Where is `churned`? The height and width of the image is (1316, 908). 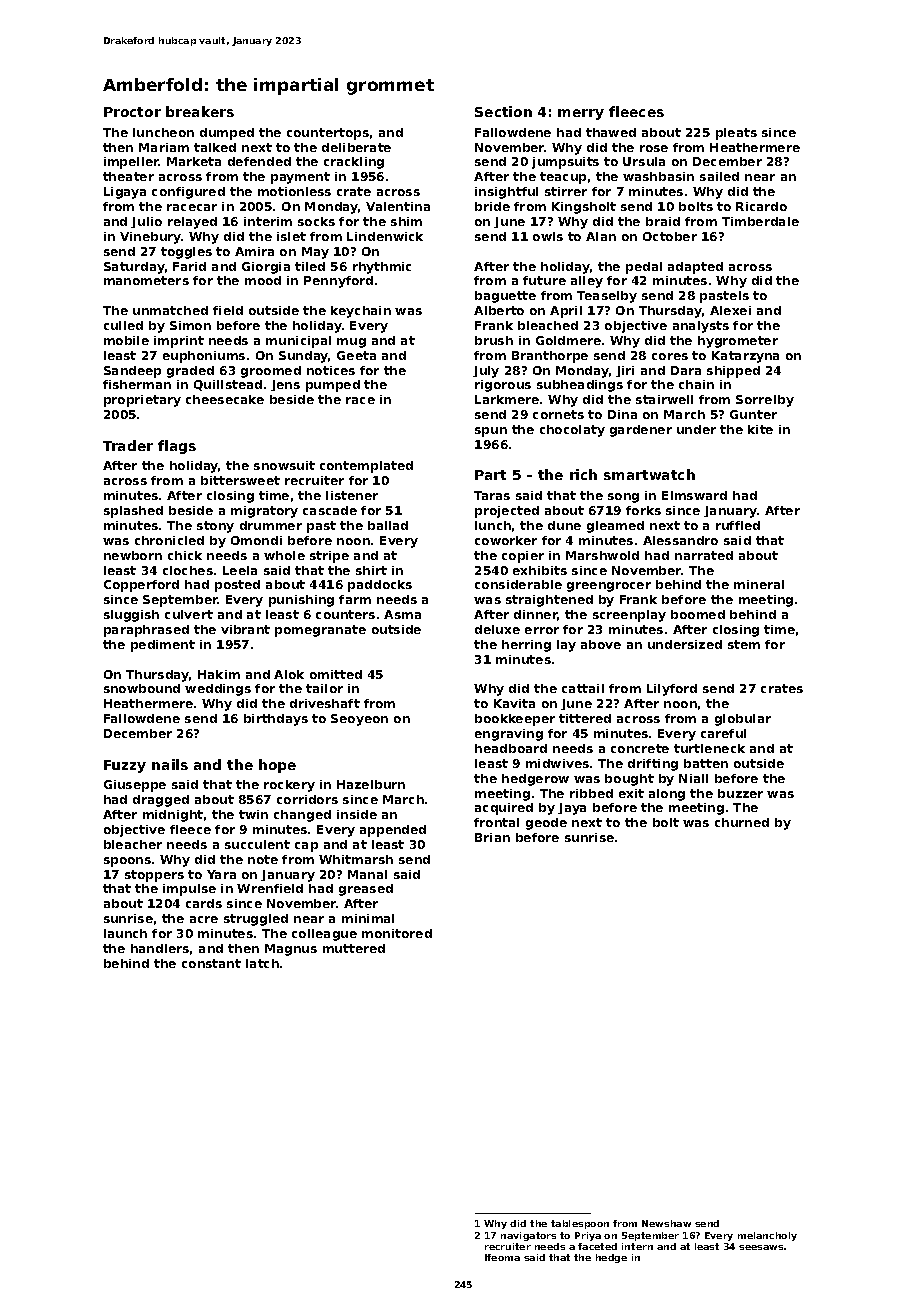 churned is located at coordinates (742, 822).
